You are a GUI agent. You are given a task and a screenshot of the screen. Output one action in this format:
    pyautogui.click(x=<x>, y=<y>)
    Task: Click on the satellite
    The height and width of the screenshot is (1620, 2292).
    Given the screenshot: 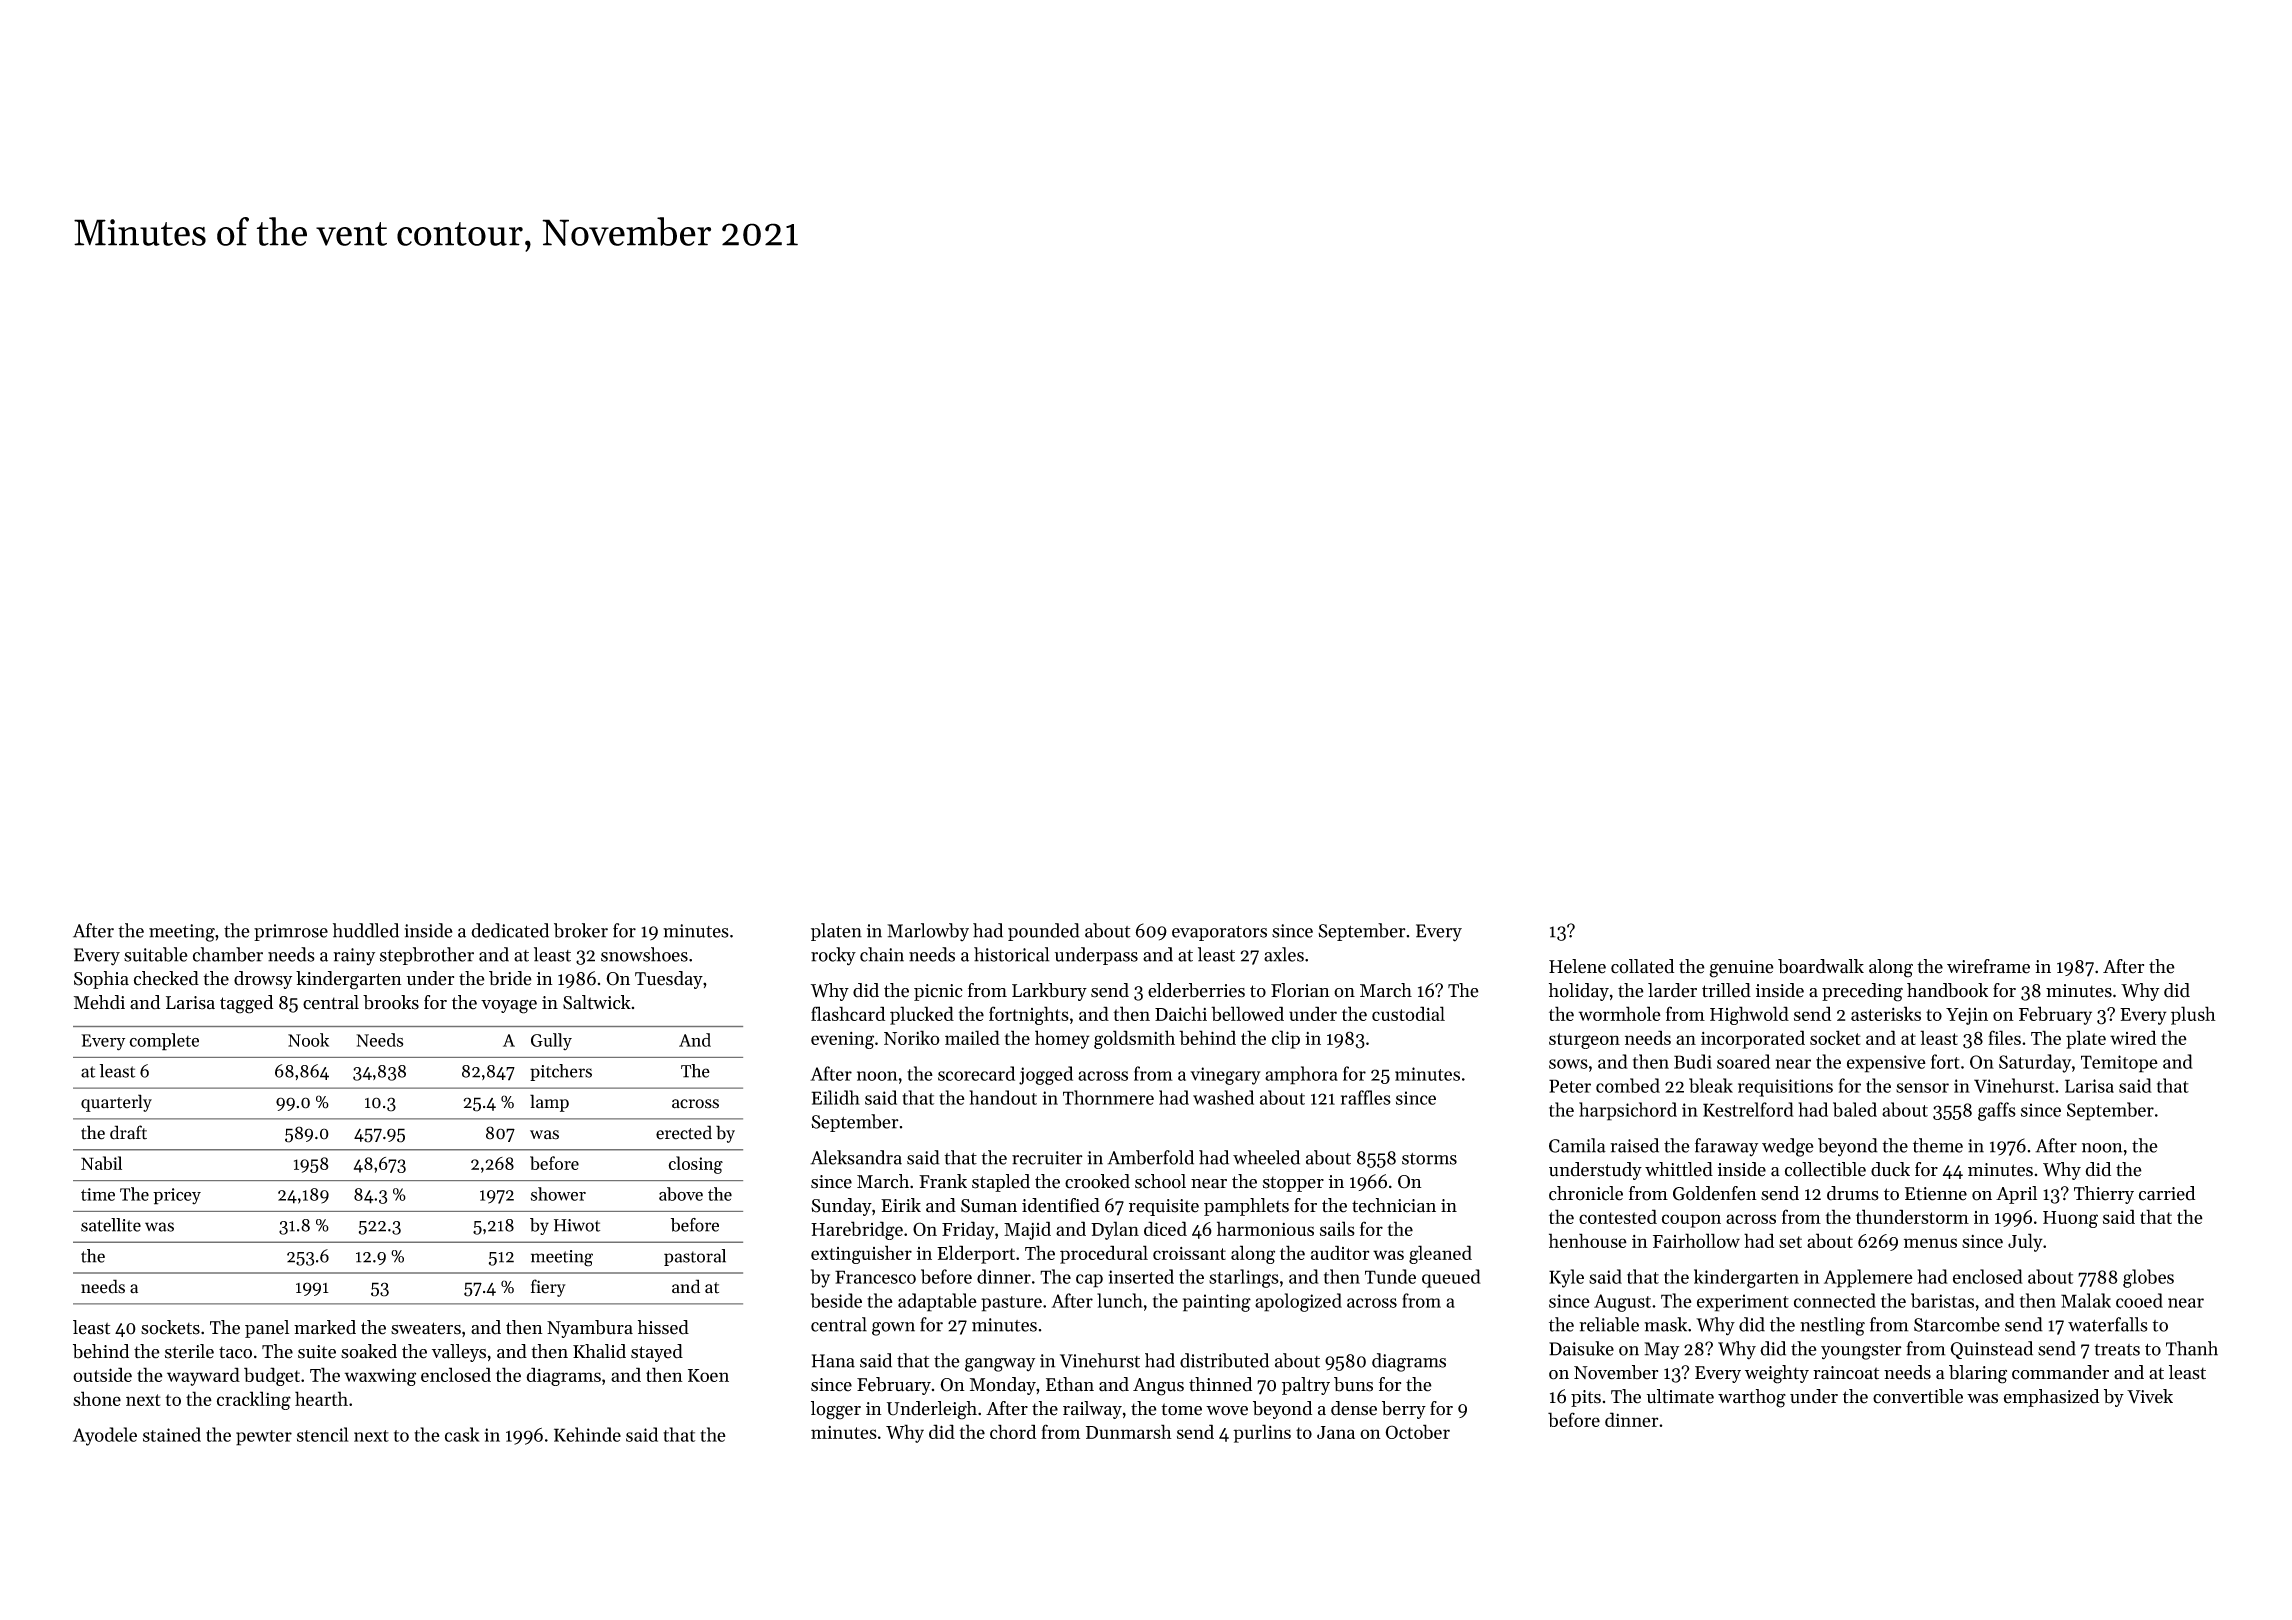 What is the action you would take?
    pyautogui.click(x=111, y=1225)
